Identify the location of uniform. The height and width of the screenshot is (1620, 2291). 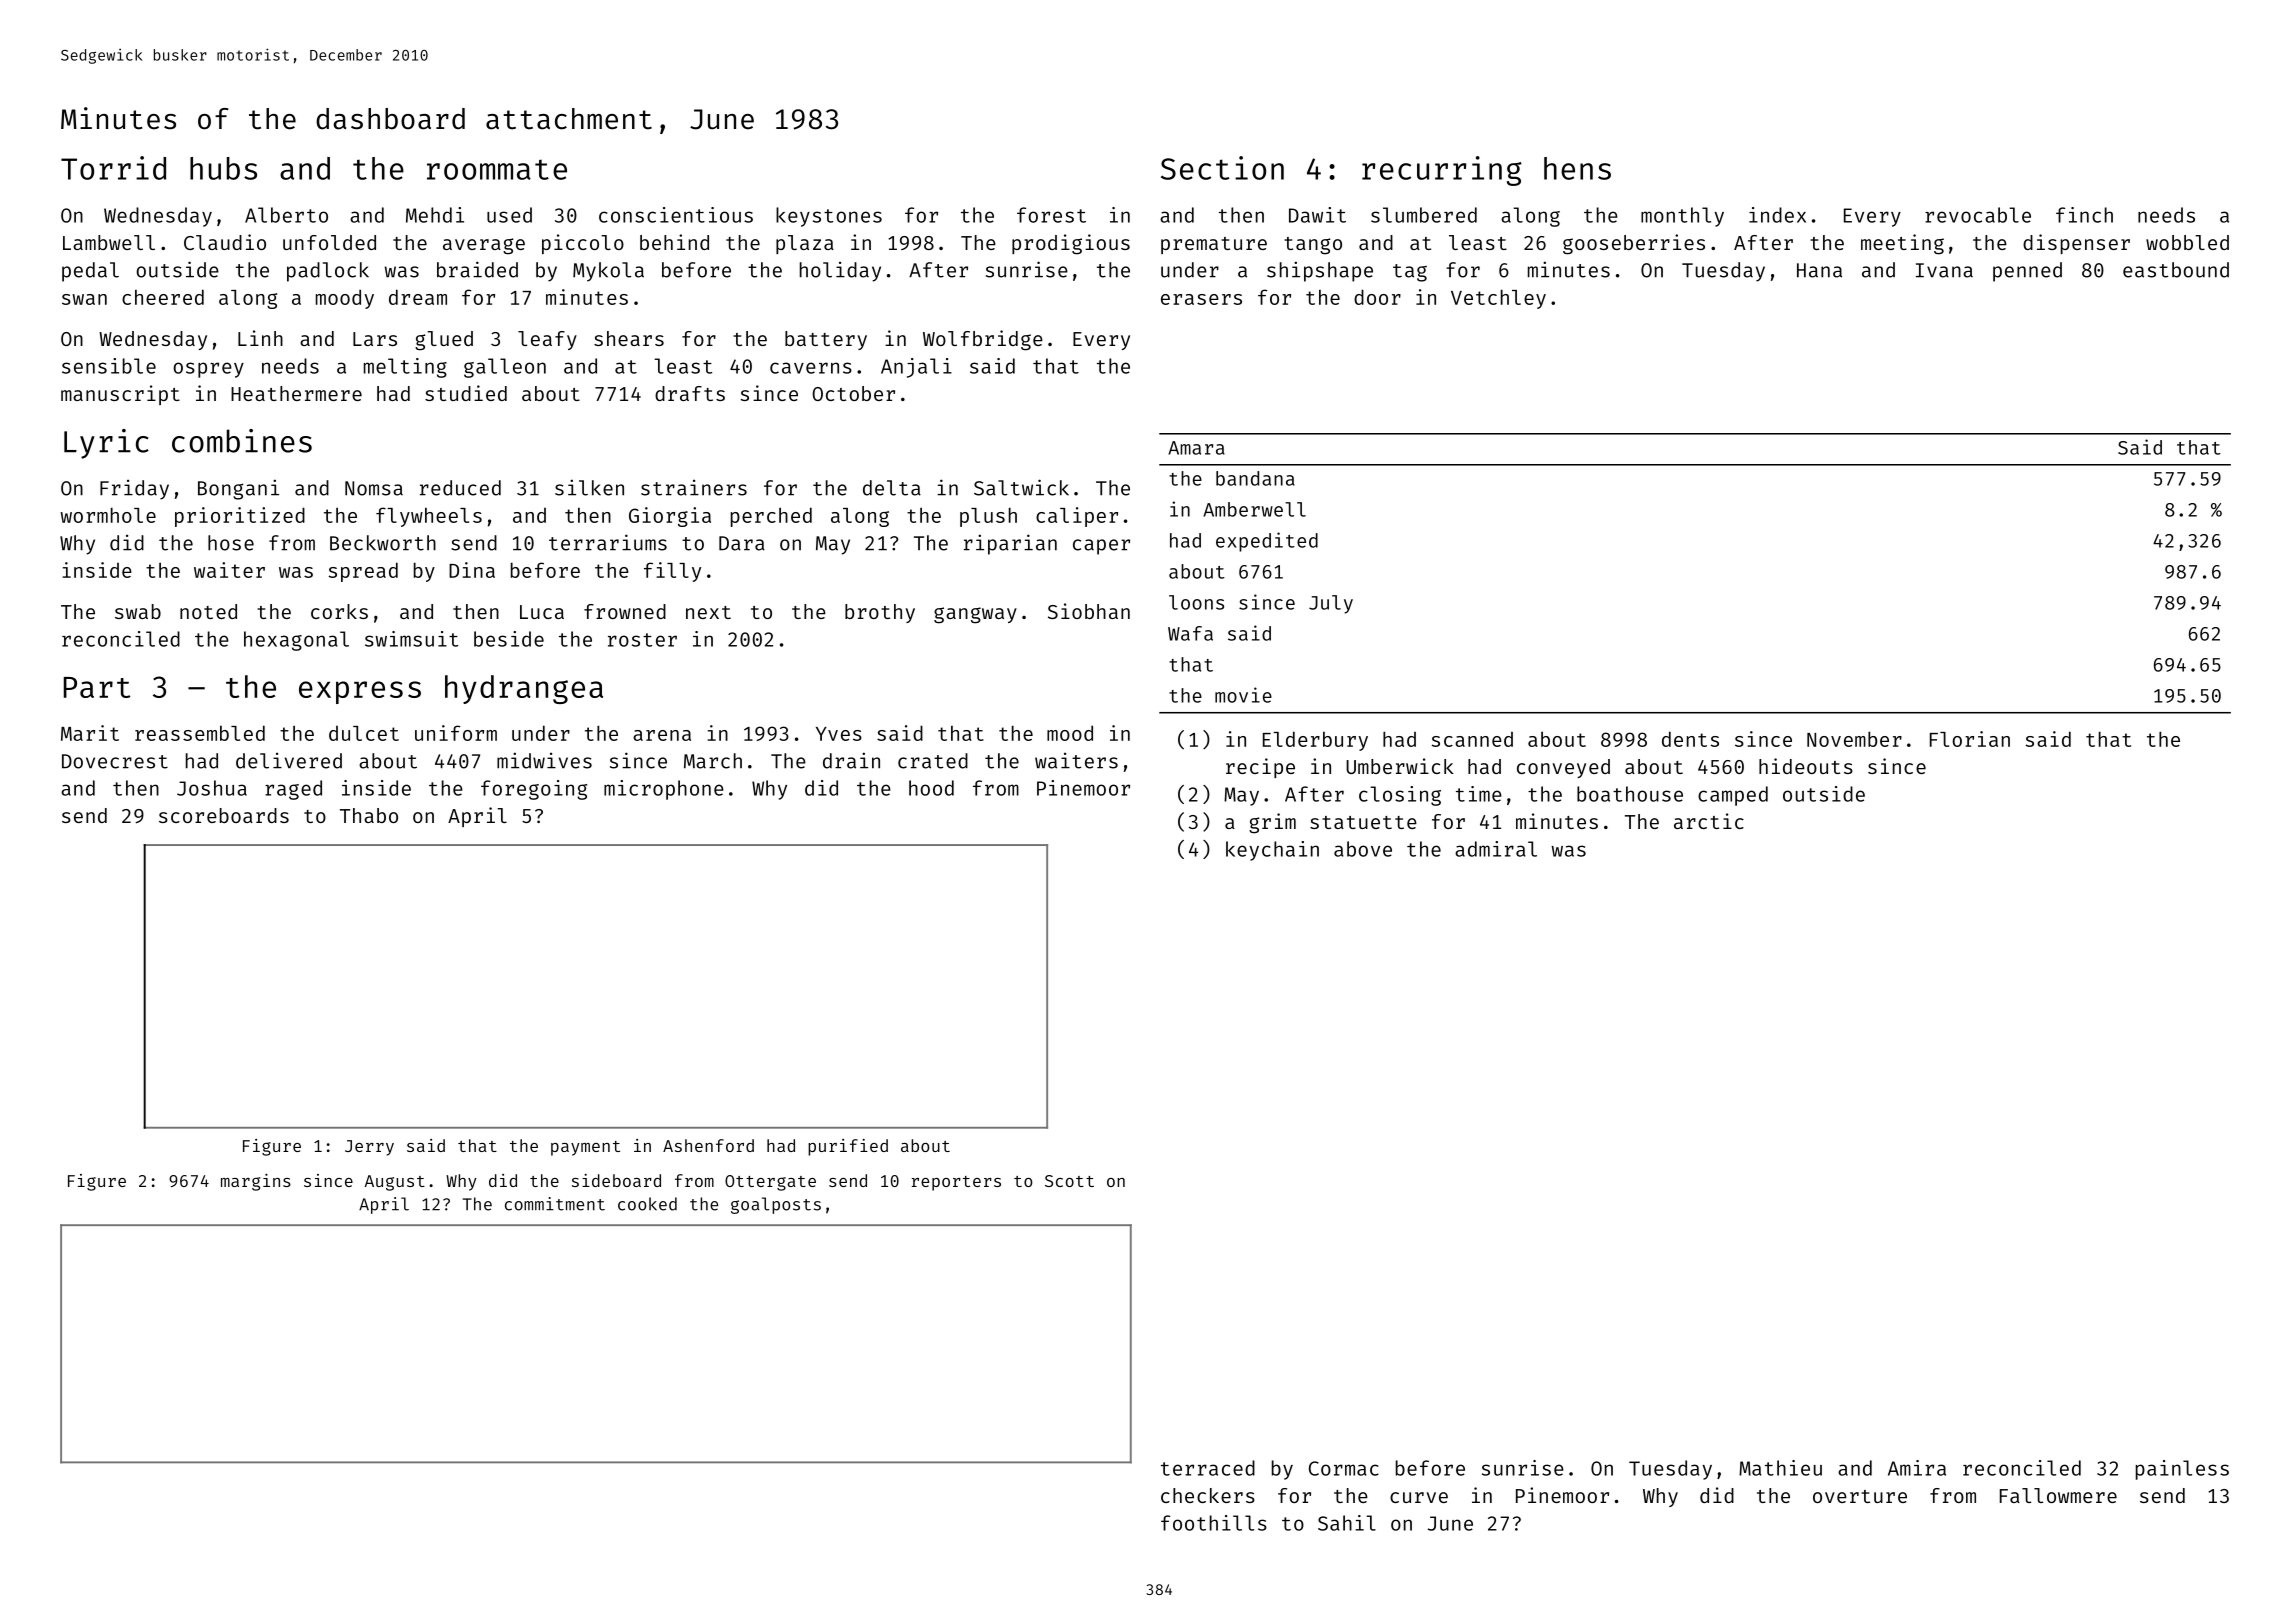
(456, 733).
